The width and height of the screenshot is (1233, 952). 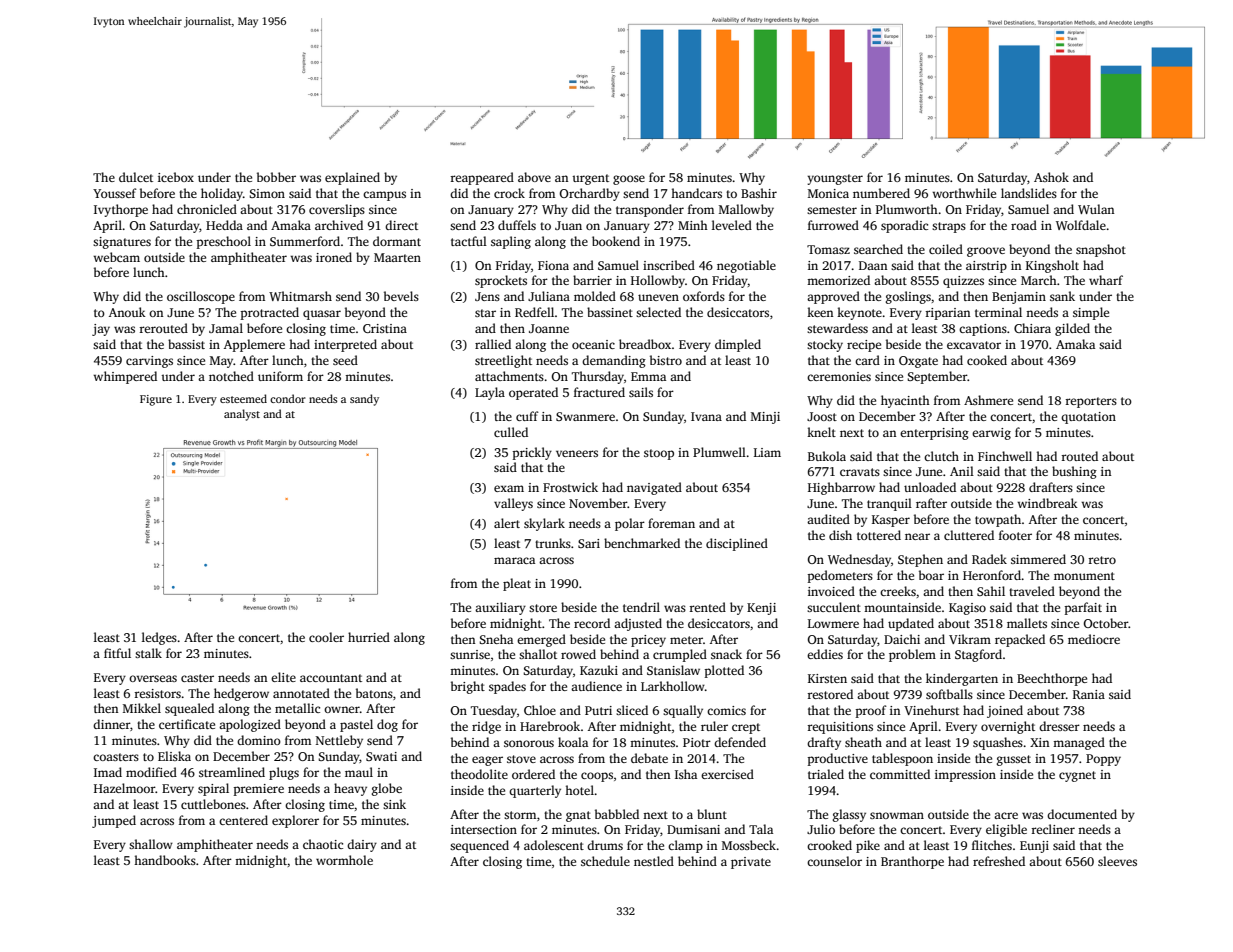 I want to click on reappeared, so click(x=482, y=178).
